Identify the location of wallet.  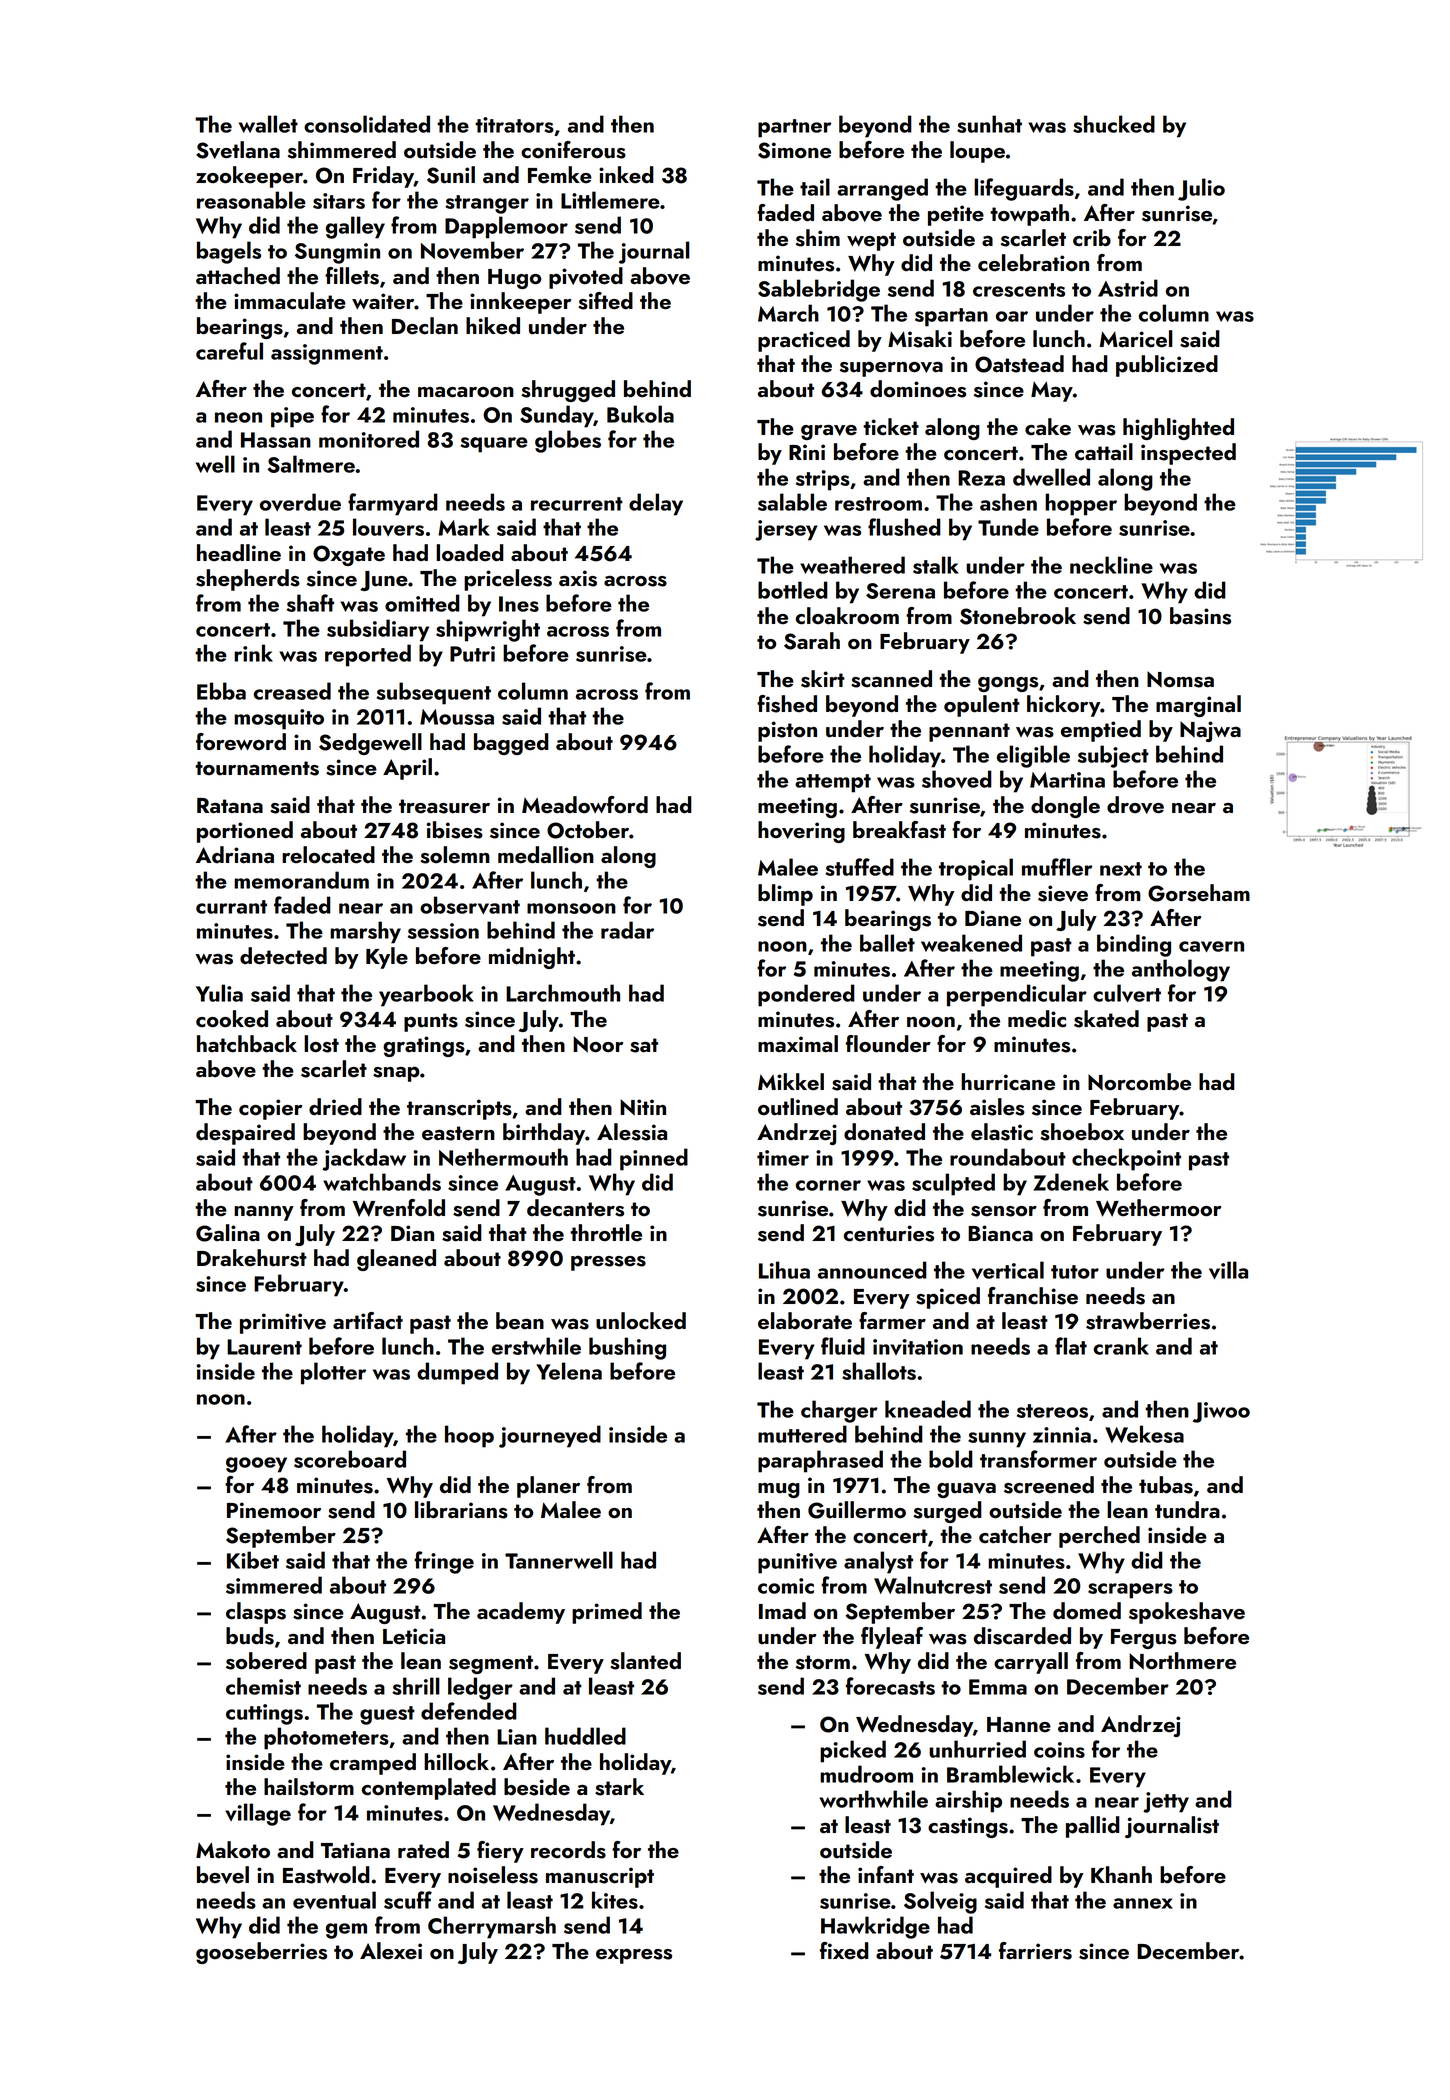
(268, 124).
